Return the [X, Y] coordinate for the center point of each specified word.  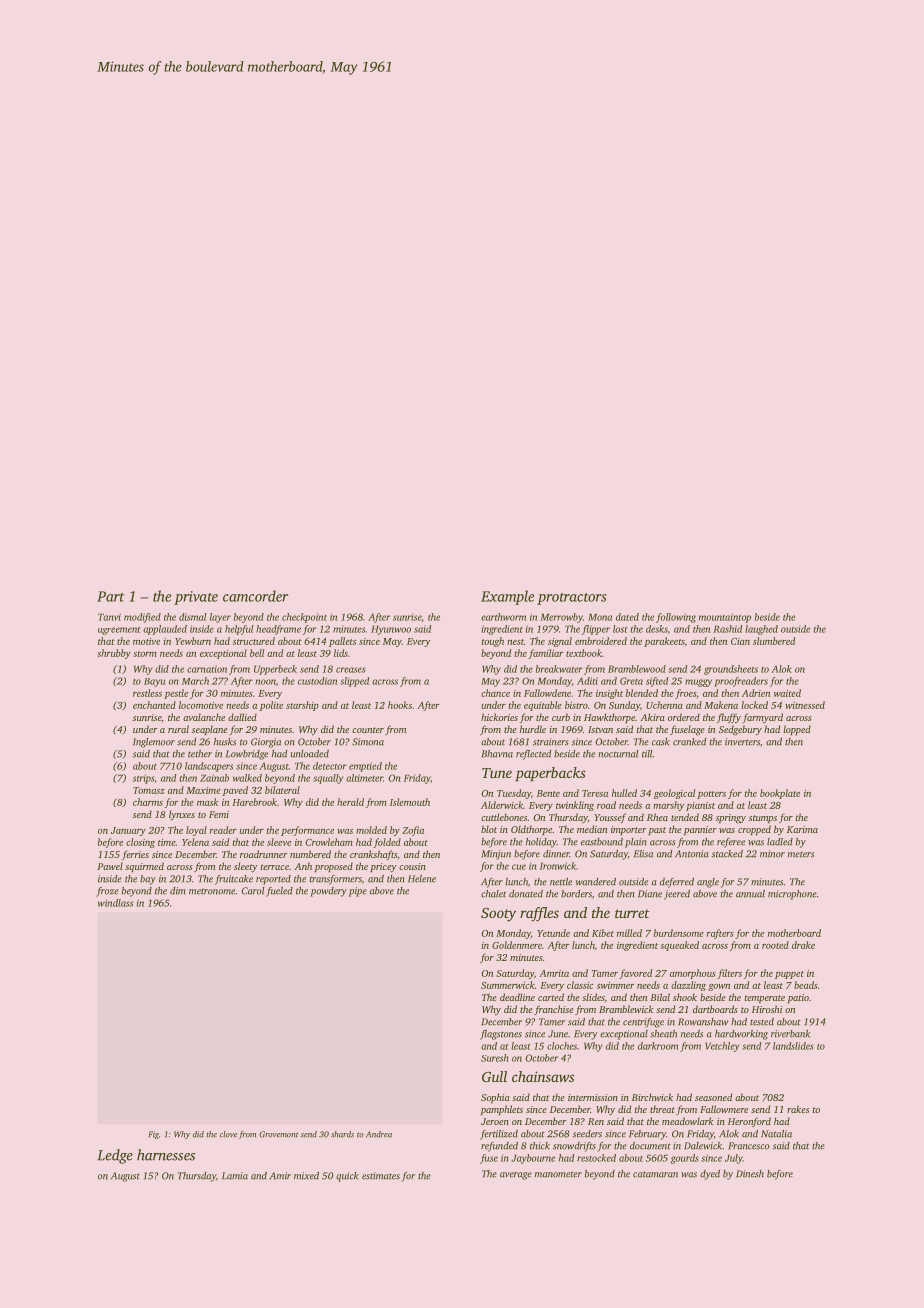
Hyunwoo [391, 630]
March [195, 681]
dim [178, 891]
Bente [548, 793]
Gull [494, 1076]
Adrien [756, 693]
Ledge [115, 1156]
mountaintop [725, 618]
